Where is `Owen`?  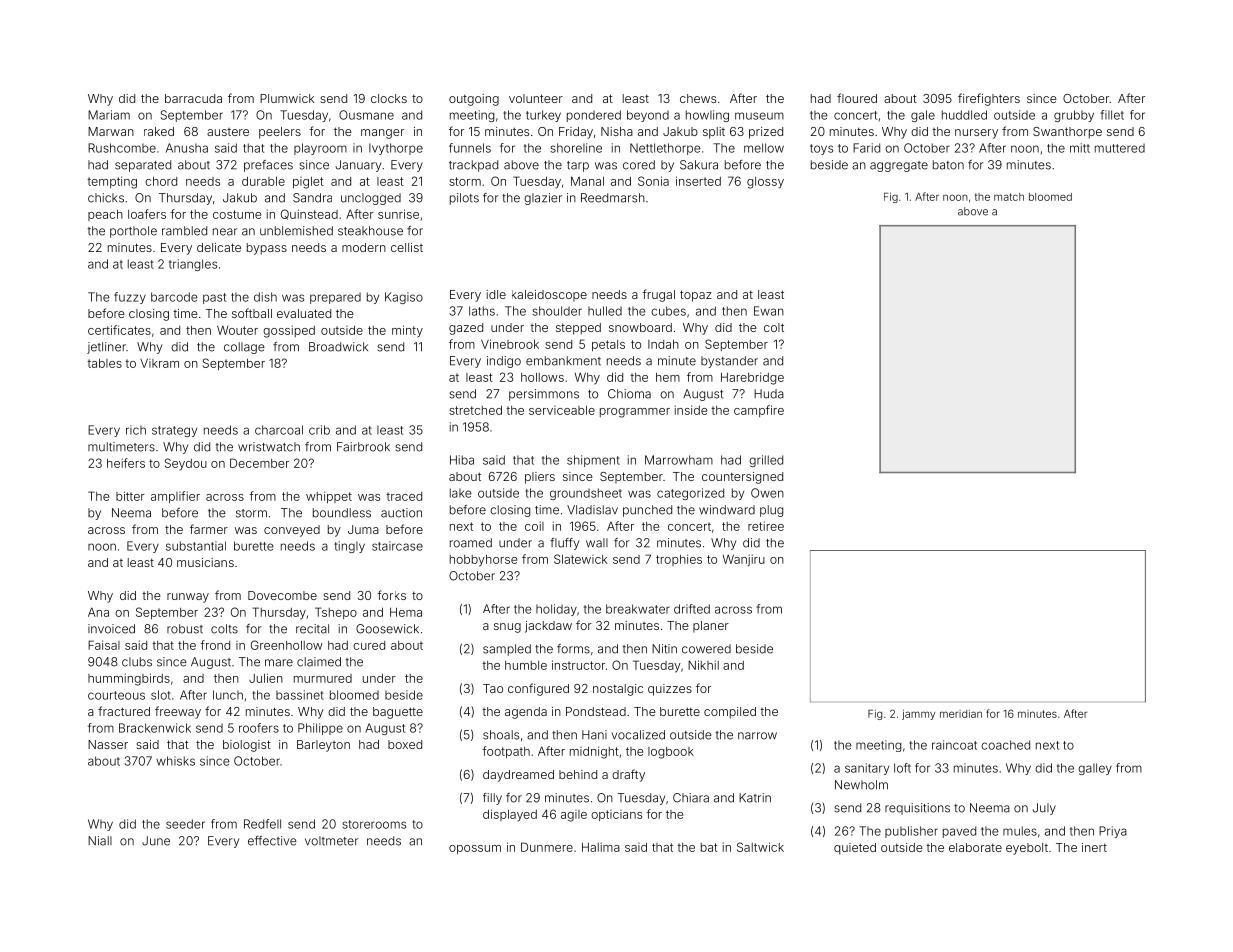
Owen is located at coordinates (767, 493).
